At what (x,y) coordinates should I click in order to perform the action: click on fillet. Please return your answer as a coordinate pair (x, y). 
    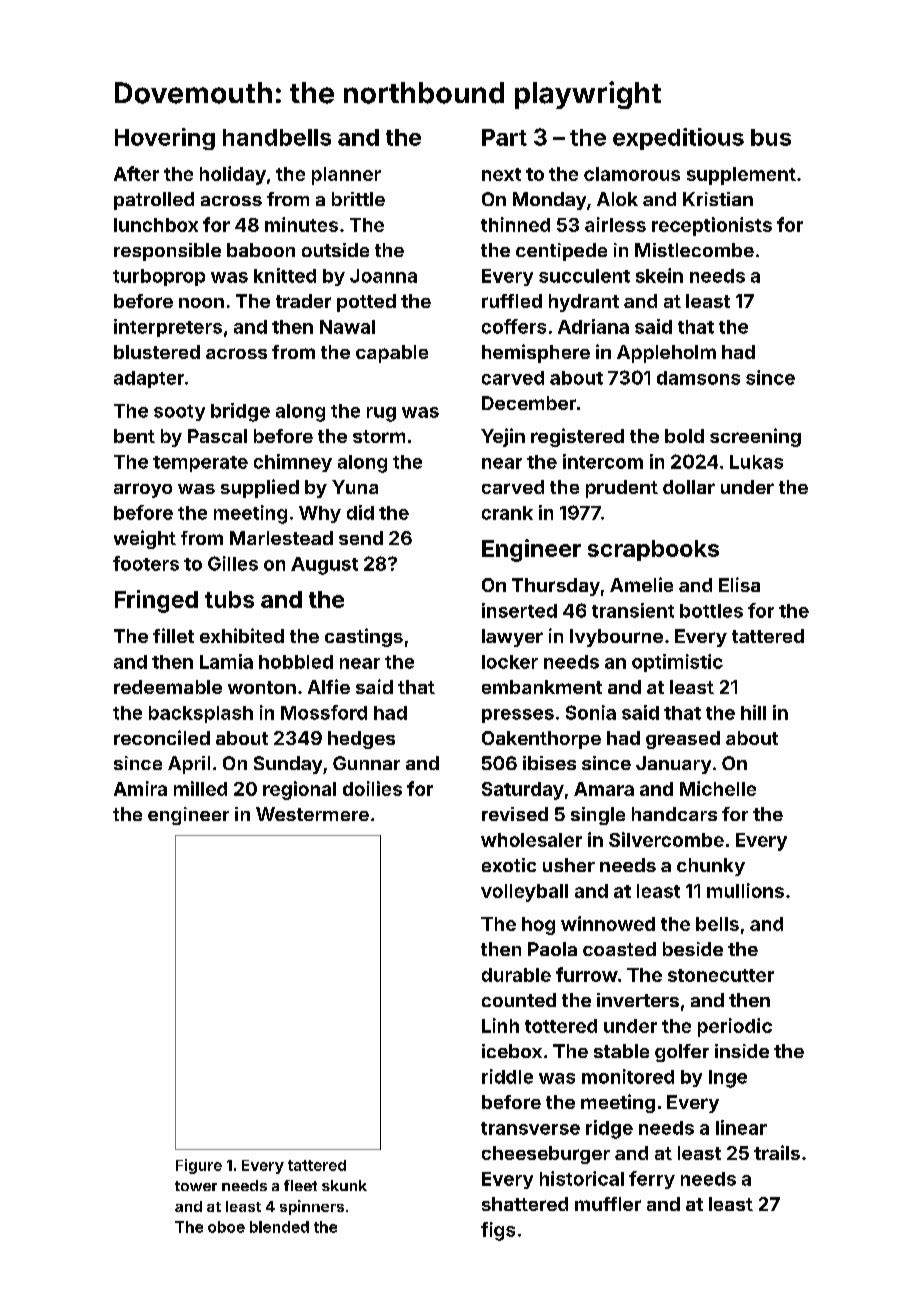
    Looking at the image, I should click on (173, 635).
